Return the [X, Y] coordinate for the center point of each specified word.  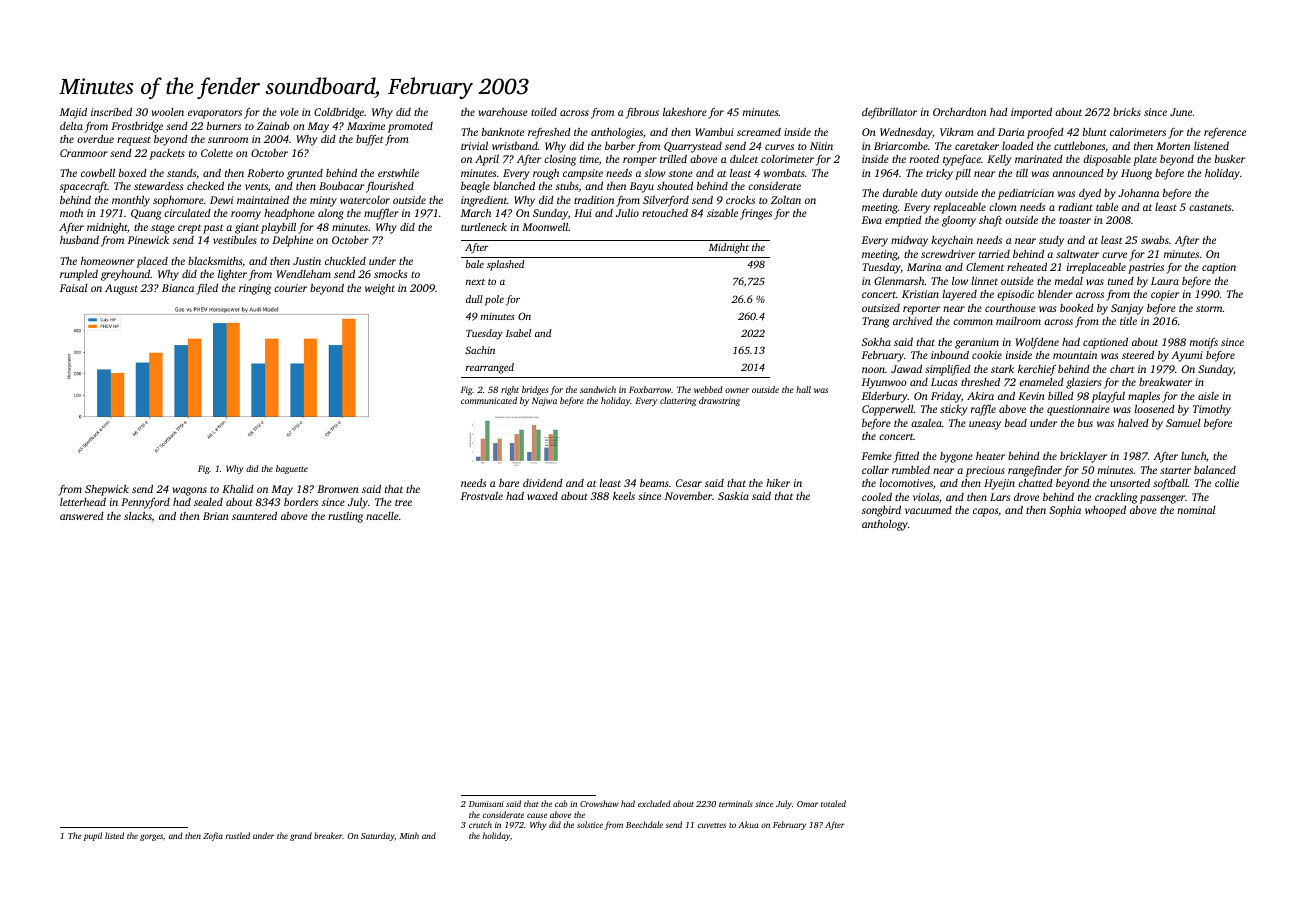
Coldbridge [339, 113]
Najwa [544, 401]
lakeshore [685, 111]
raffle [983, 410]
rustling [345, 517]
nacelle [382, 516]
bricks [1127, 111]
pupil [93, 836]
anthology [885, 525]
